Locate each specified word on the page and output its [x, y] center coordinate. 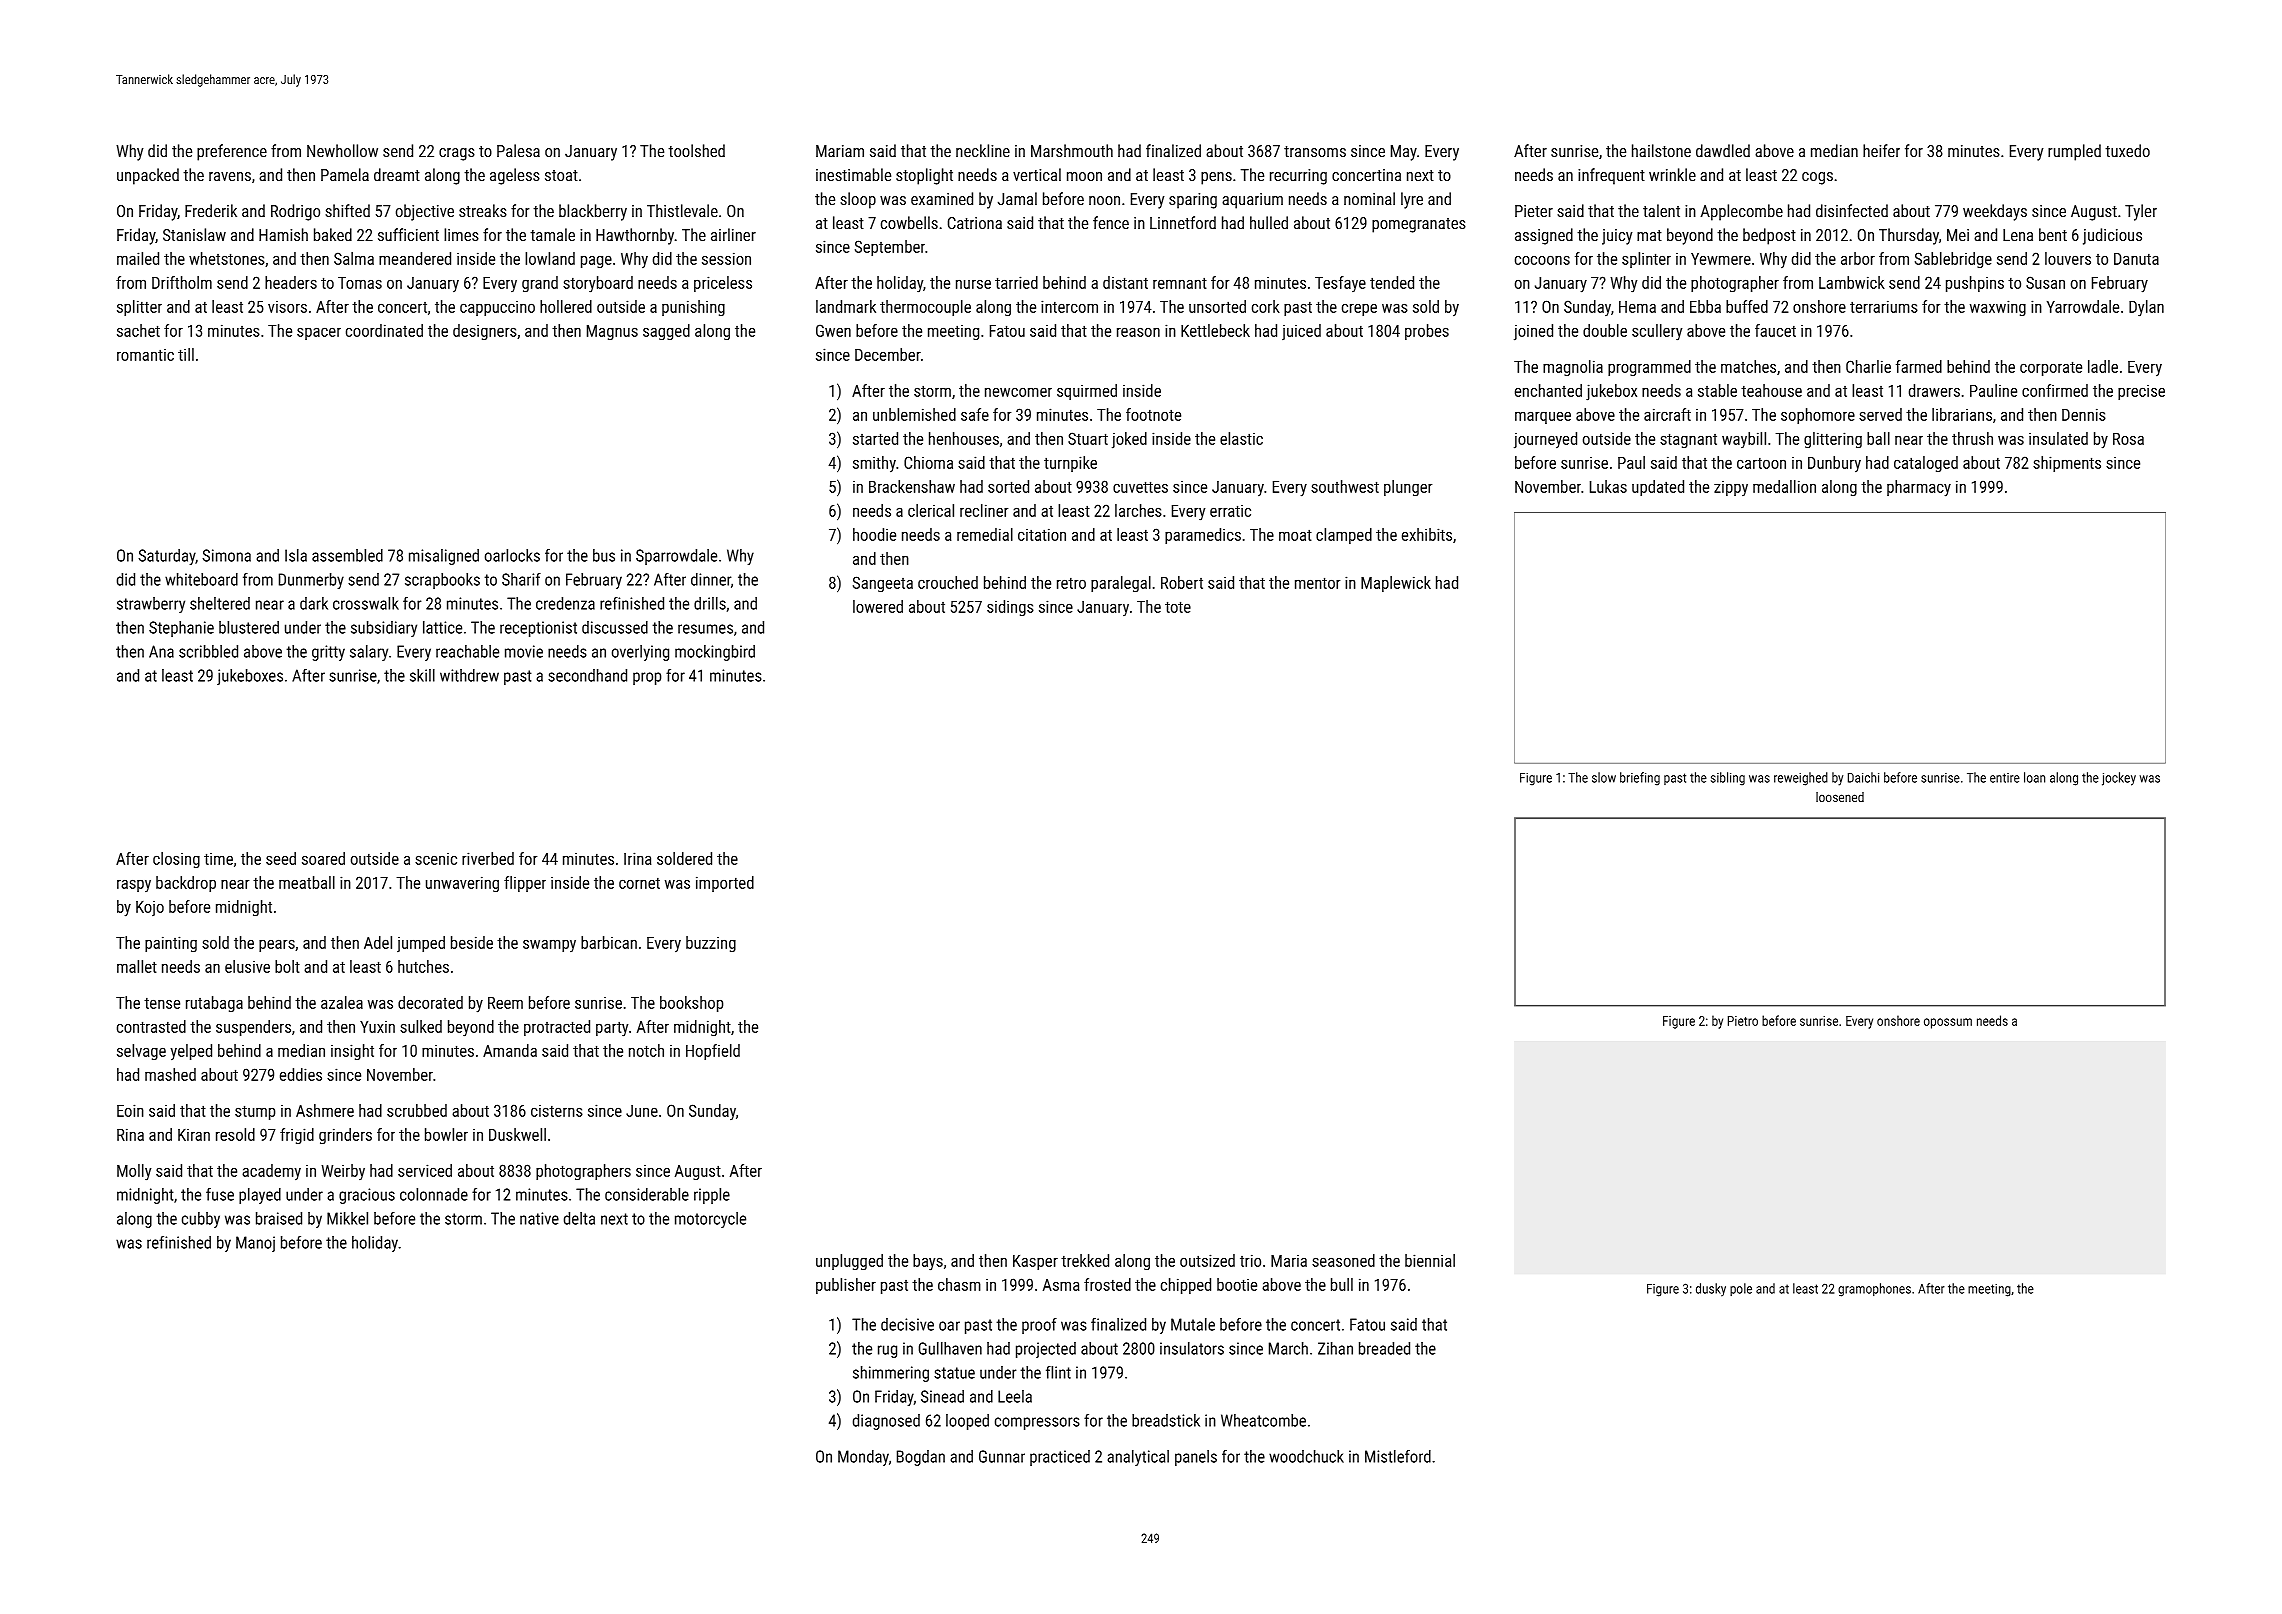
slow [1604, 777]
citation [1042, 534]
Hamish [283, 234]
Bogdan [921, 1458]
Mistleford [1398, 1456]
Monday [863, 1458]
